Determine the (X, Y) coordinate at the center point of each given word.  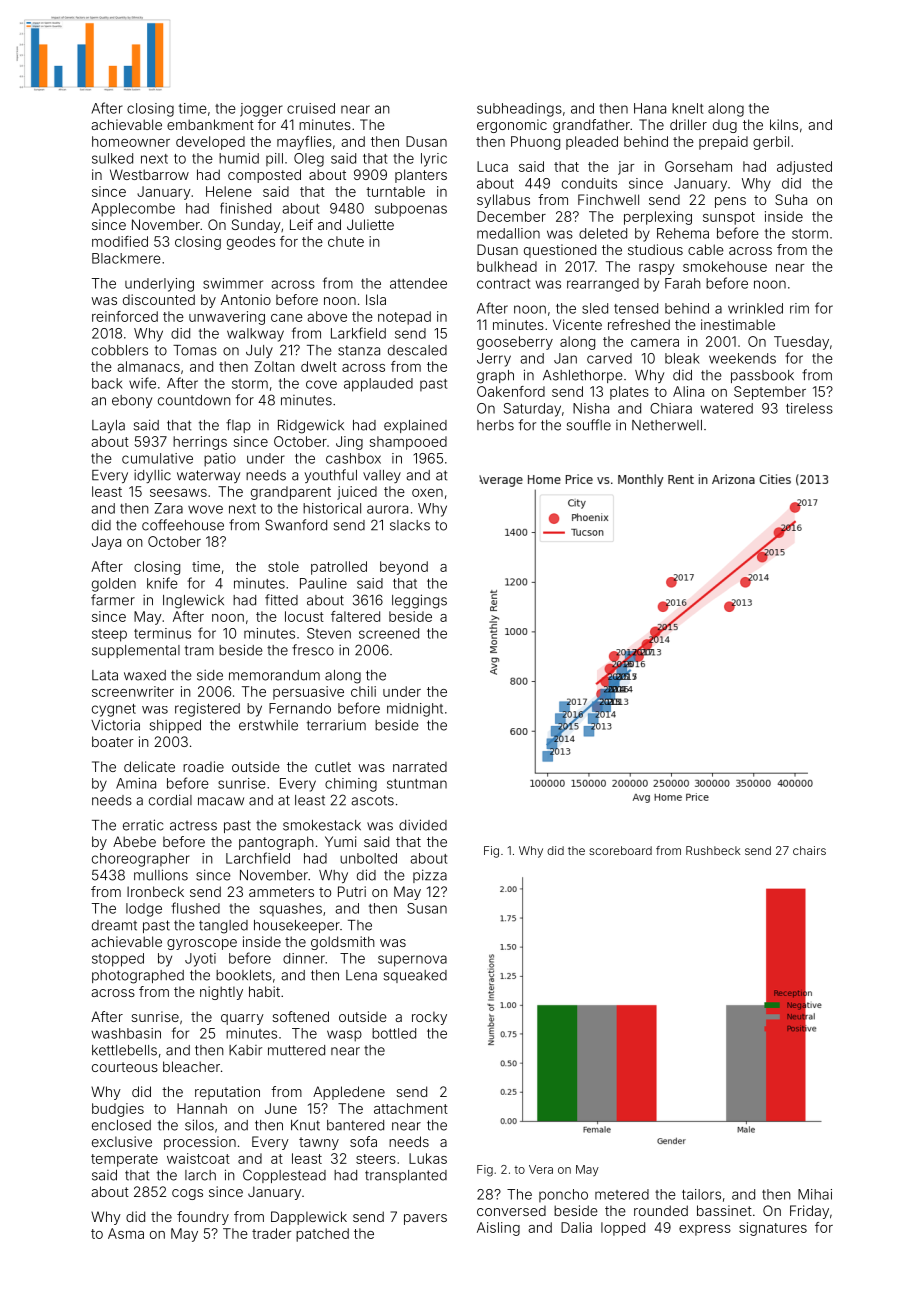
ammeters (281, 892)
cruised (311, 108)
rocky (429, 1018)
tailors (701, 1194)
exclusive (122, 1141)
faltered (355, 616)
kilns (784, 124)
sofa (363, 1141)
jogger (261, 110)
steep (109, 635)
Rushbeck (713, 850)
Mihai (815, 1194)
